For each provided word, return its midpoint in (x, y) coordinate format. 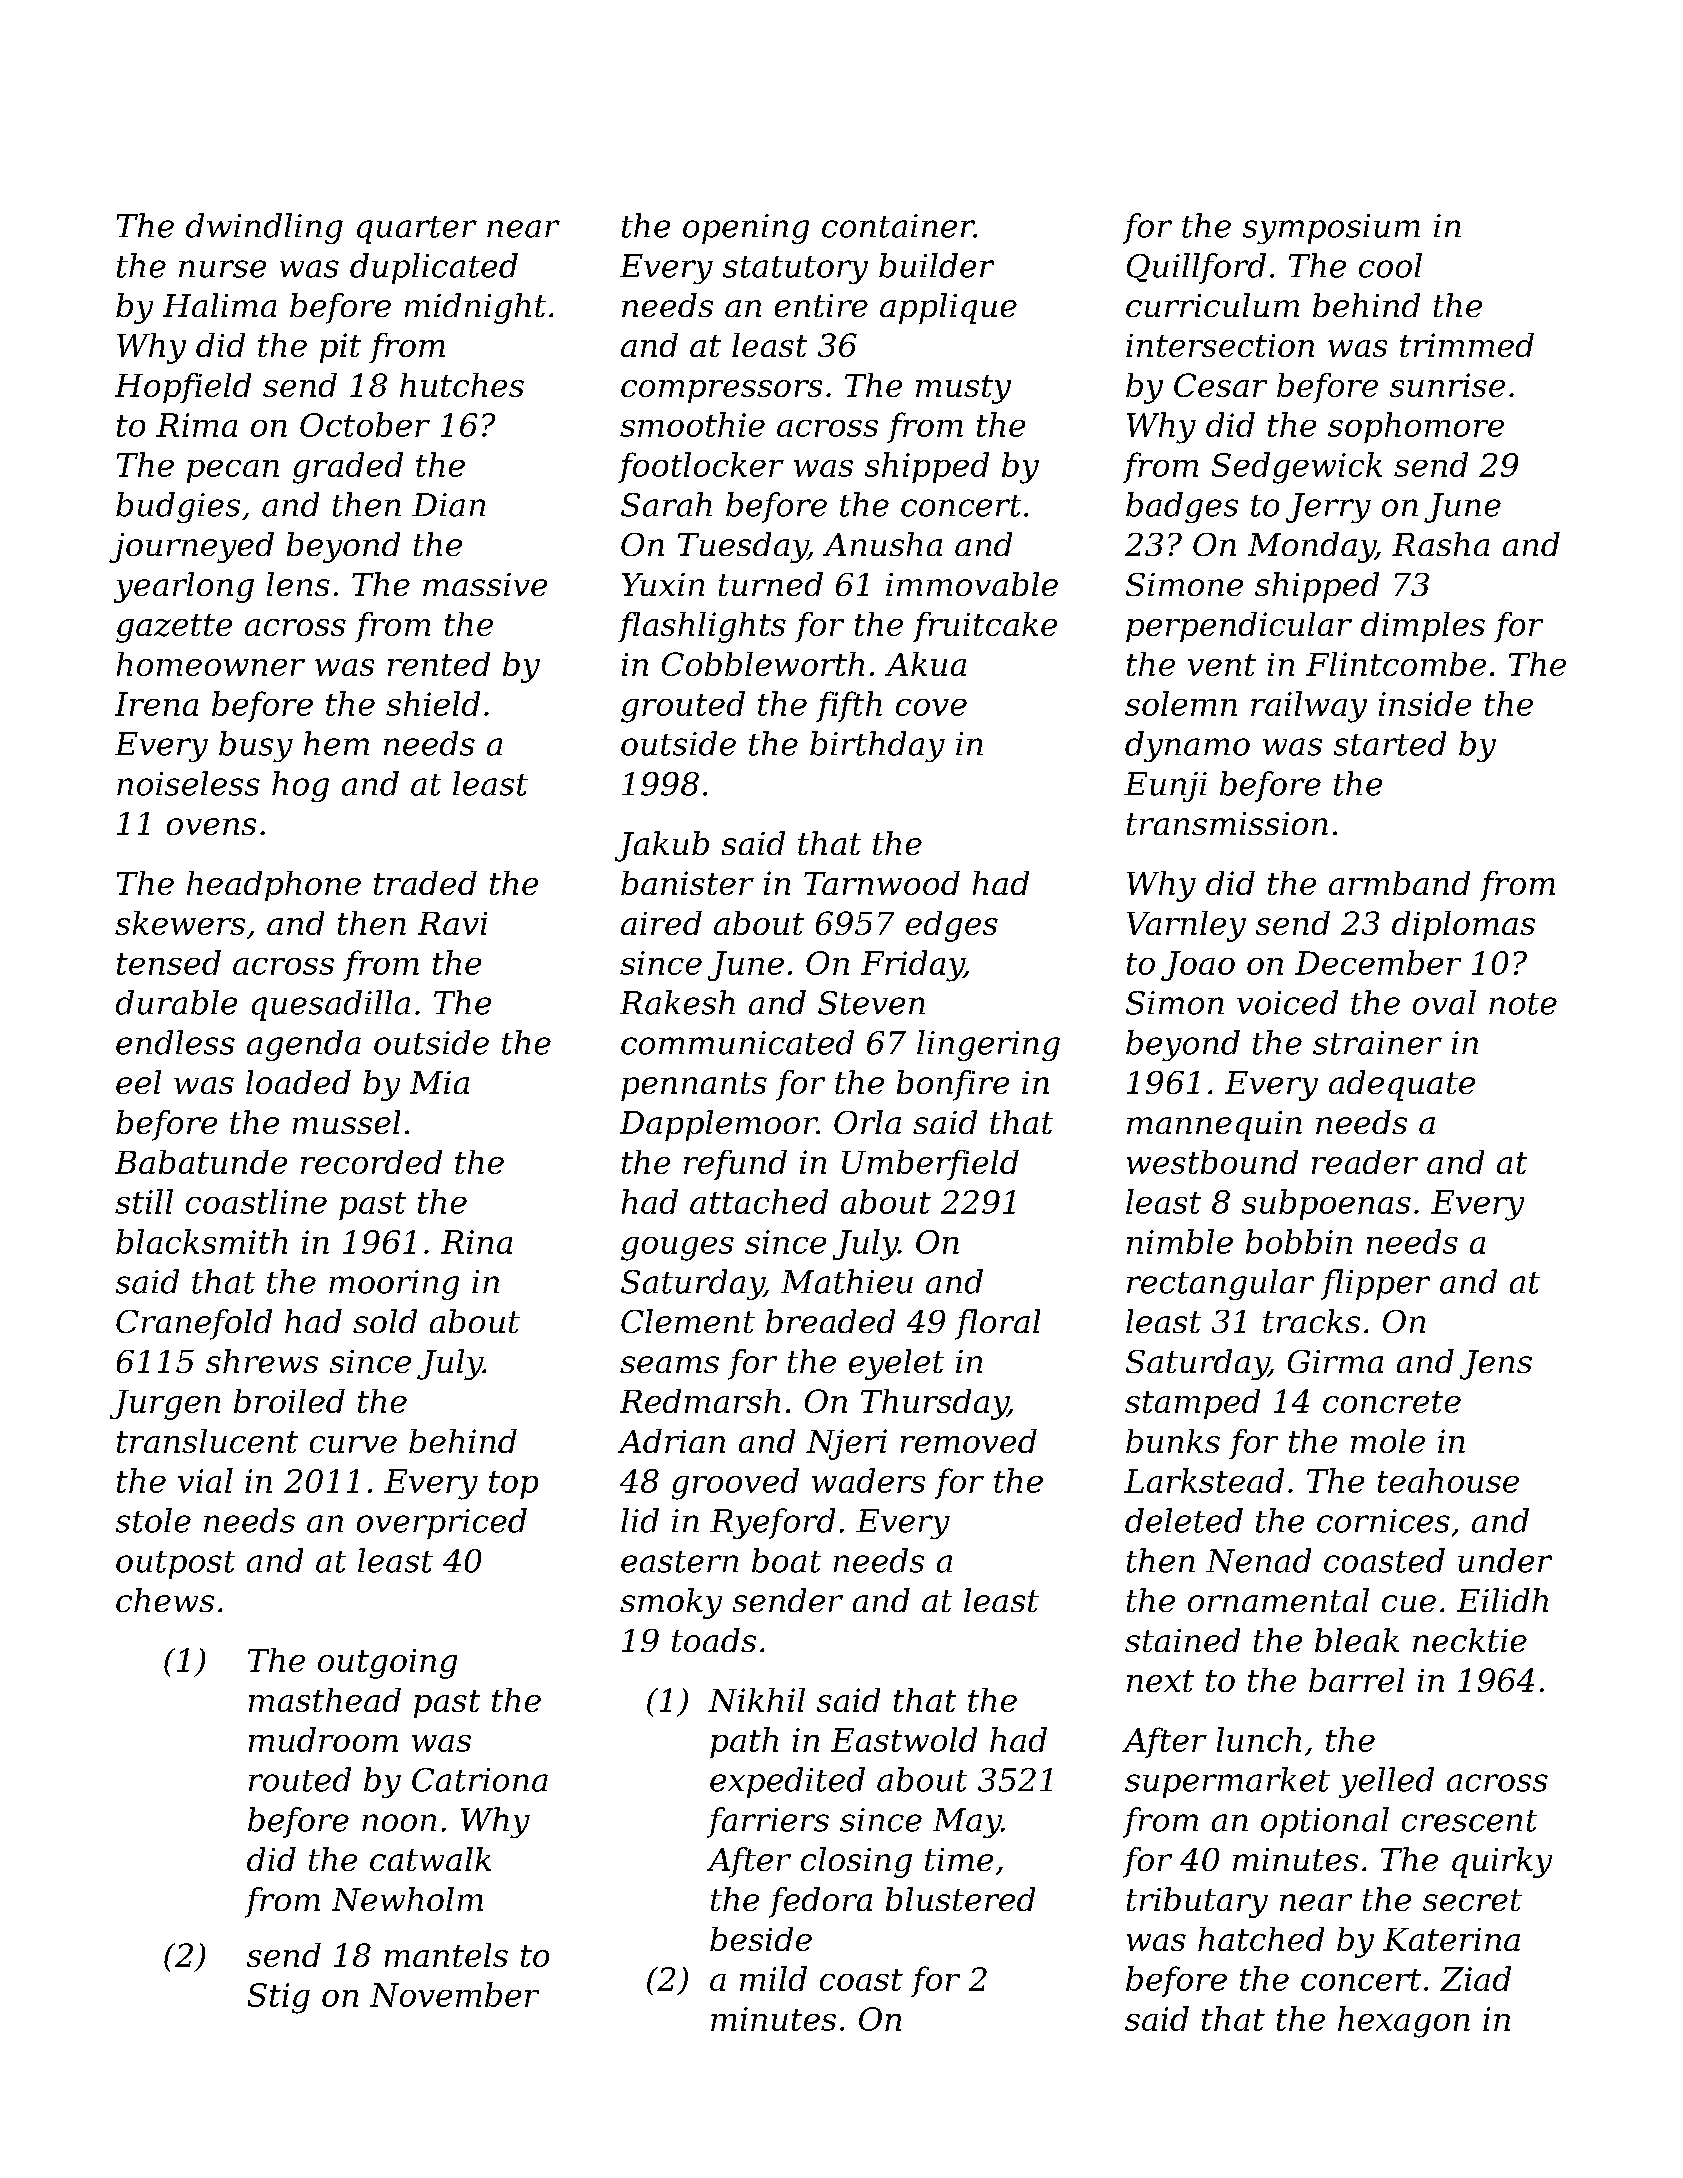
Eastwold (904, 1739)
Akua (925, 664)
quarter (417, 230)
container (898, 226)
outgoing (387, 1664)
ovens (211, 826)
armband (1399, 883)
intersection (1220, 345)
